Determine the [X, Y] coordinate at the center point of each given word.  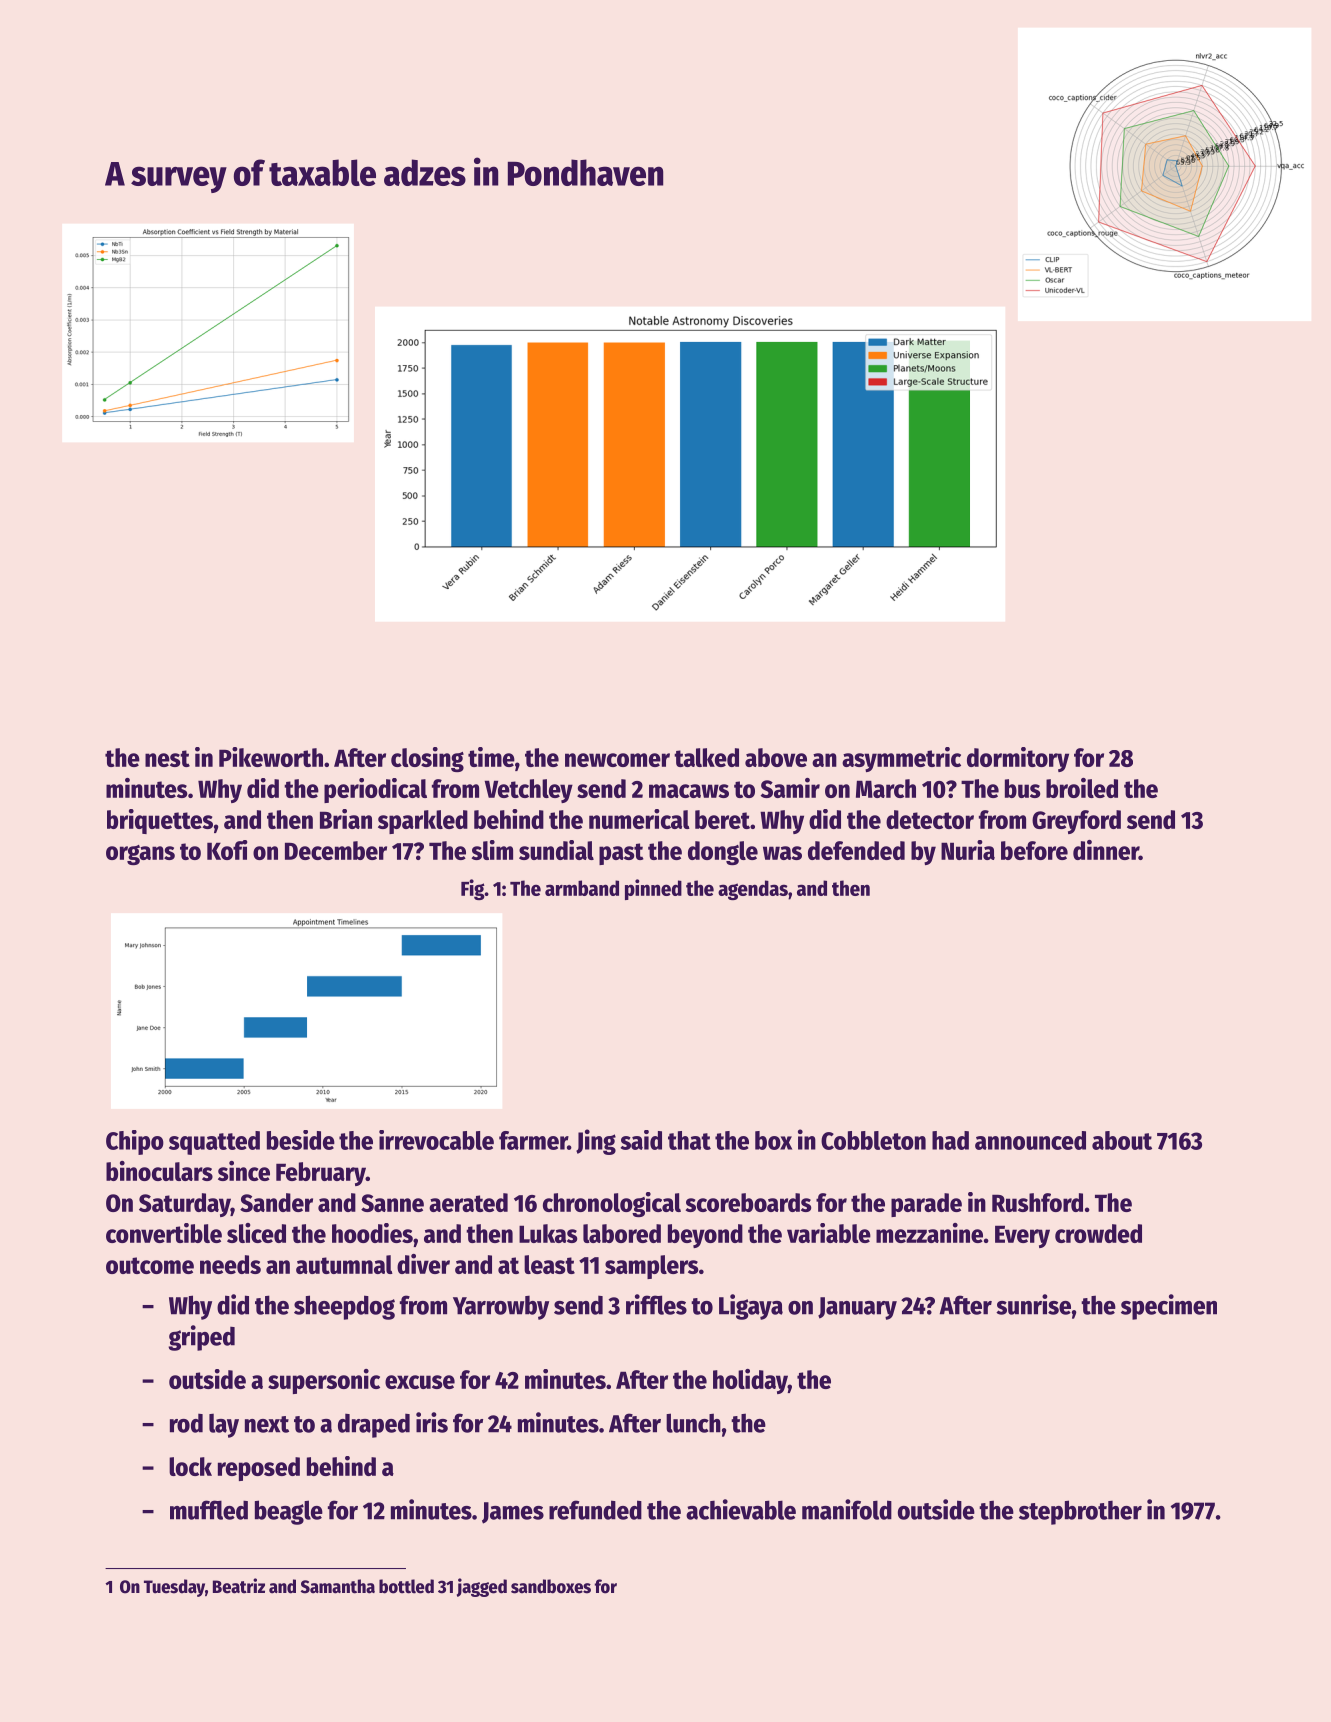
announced [1030, 1140]
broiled [1082, 788]
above [776, 757]
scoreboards [748, 1202]
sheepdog [344, 1307]
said [641, 1140]
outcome [150, 1265]
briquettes [160, 821]
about [1122, 1140]
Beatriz [239, 1586]
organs [140, 855]
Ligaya [751, 1307]
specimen [1169, 1307]
